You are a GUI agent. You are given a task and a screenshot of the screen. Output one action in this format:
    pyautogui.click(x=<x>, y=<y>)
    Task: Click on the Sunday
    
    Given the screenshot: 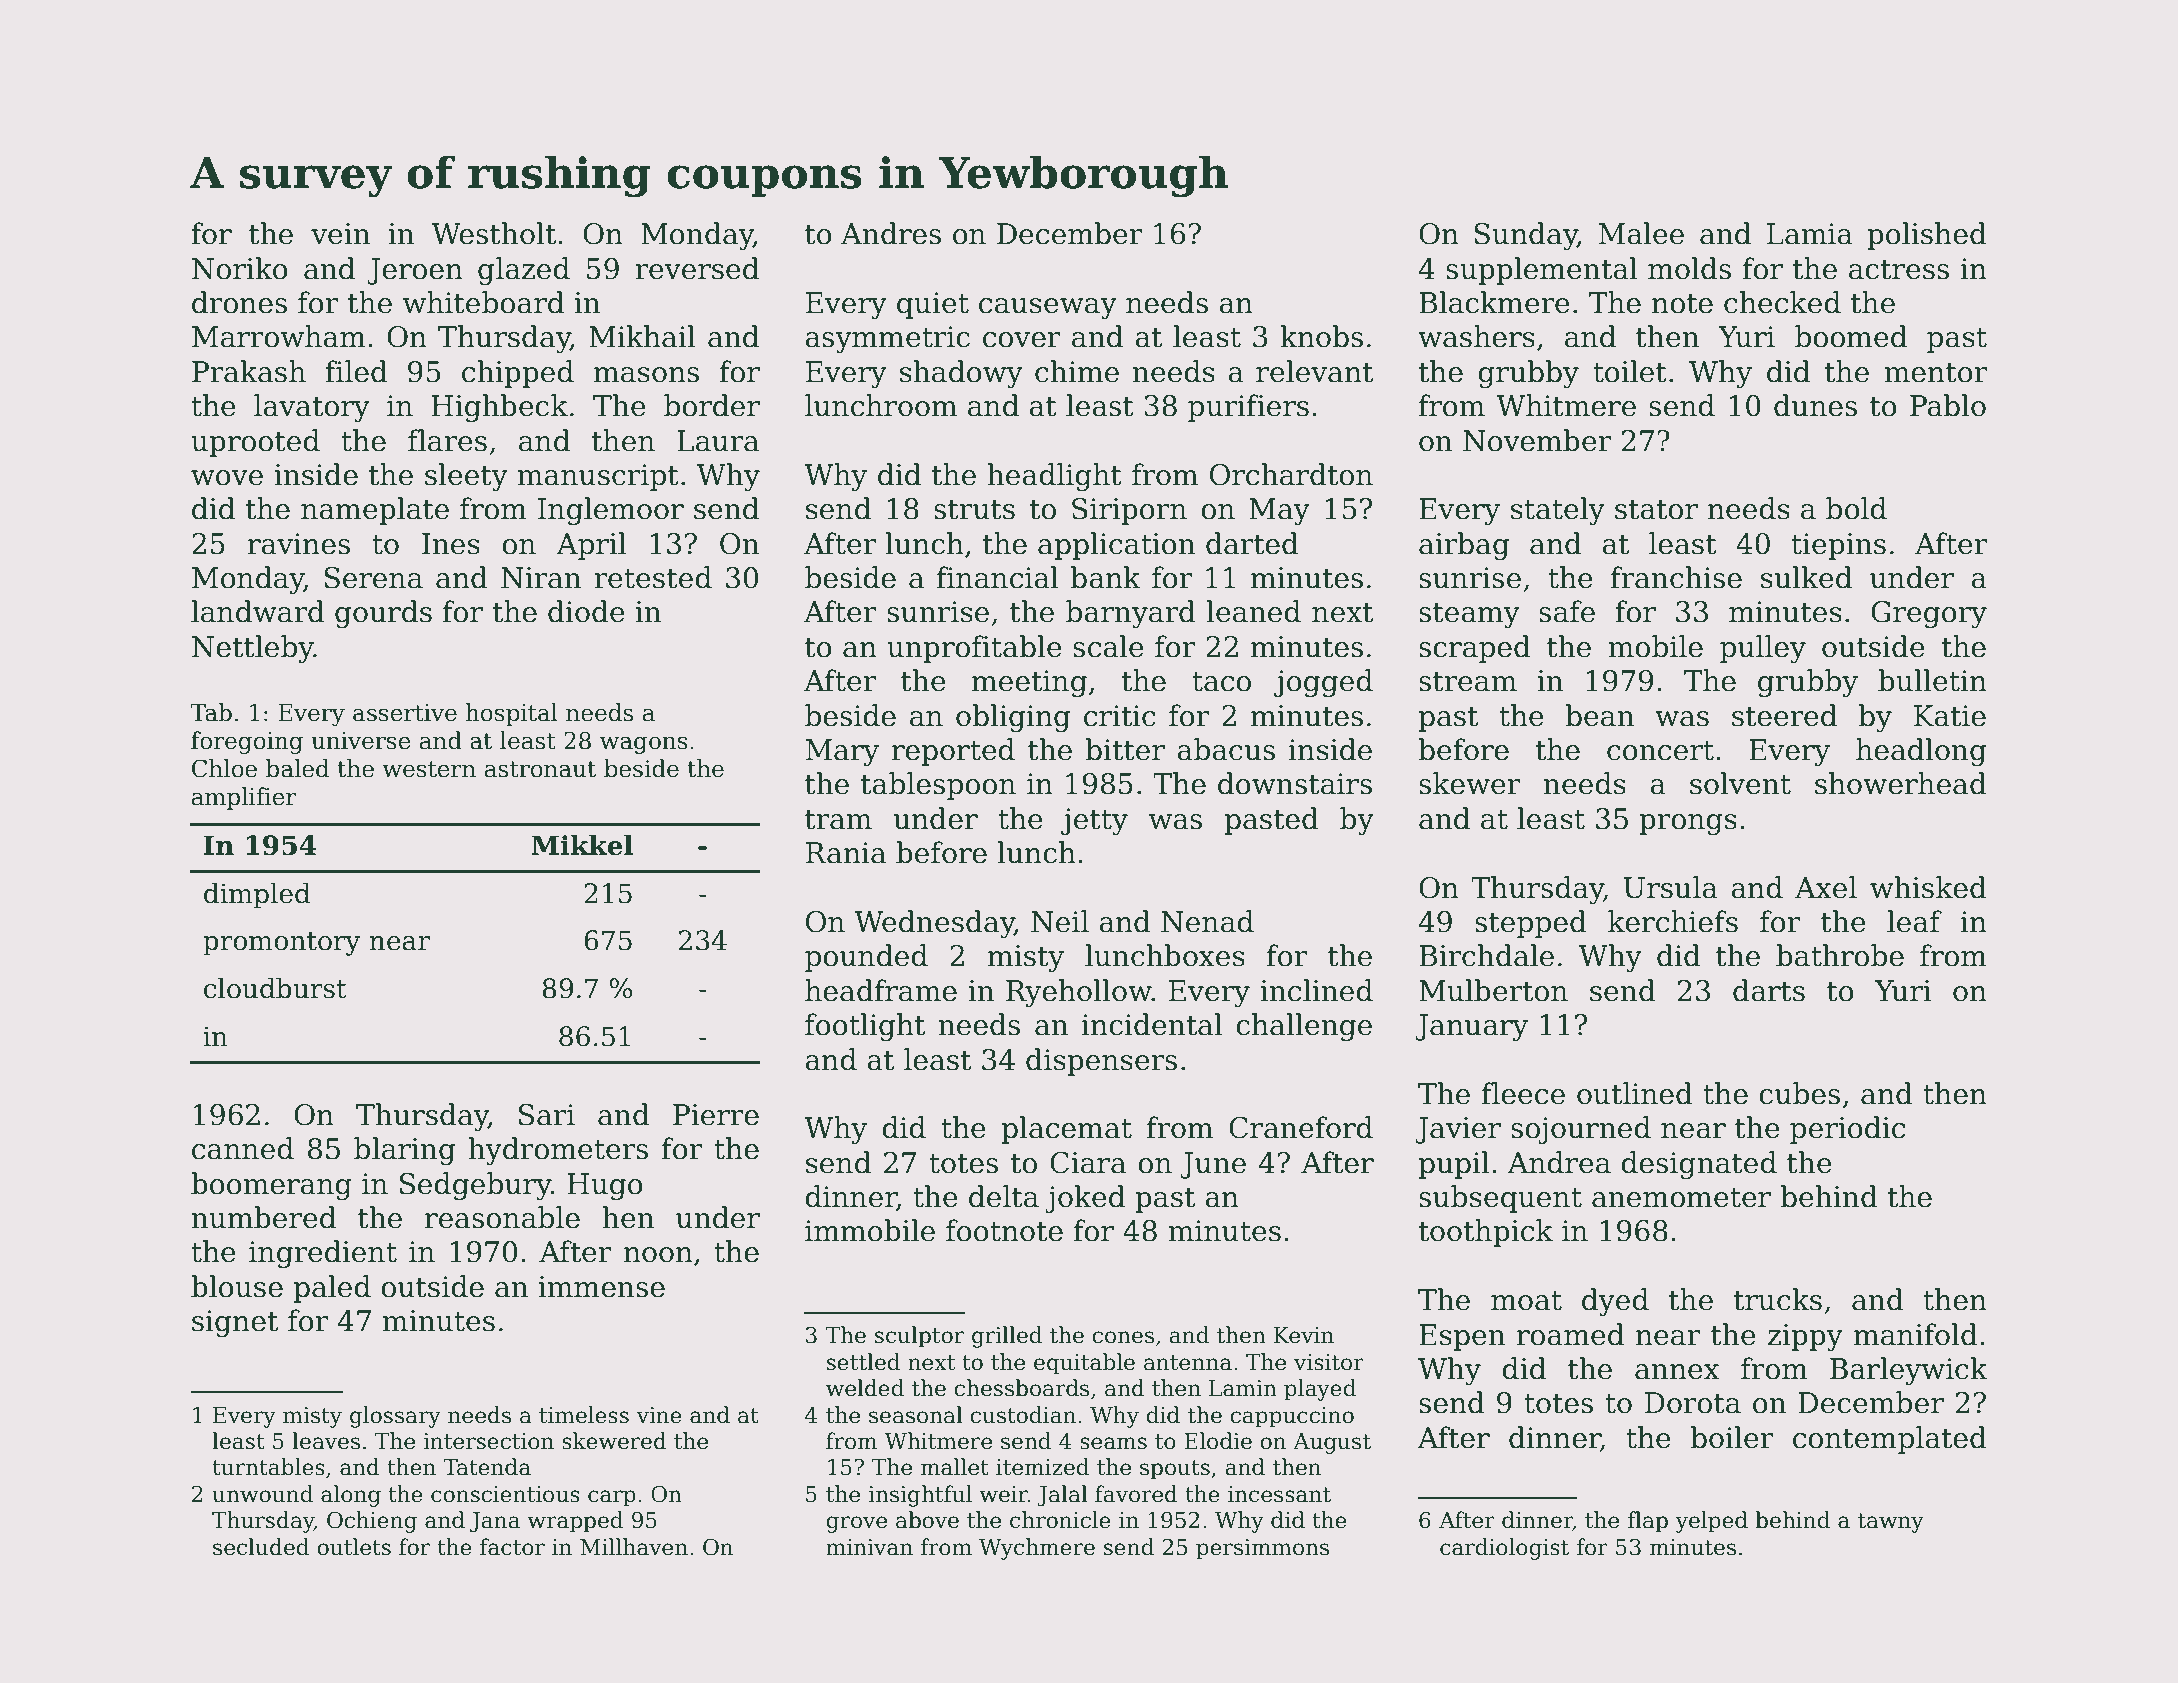 What is the action you would take?
    pyautogui.click(x=1526, y=236)
